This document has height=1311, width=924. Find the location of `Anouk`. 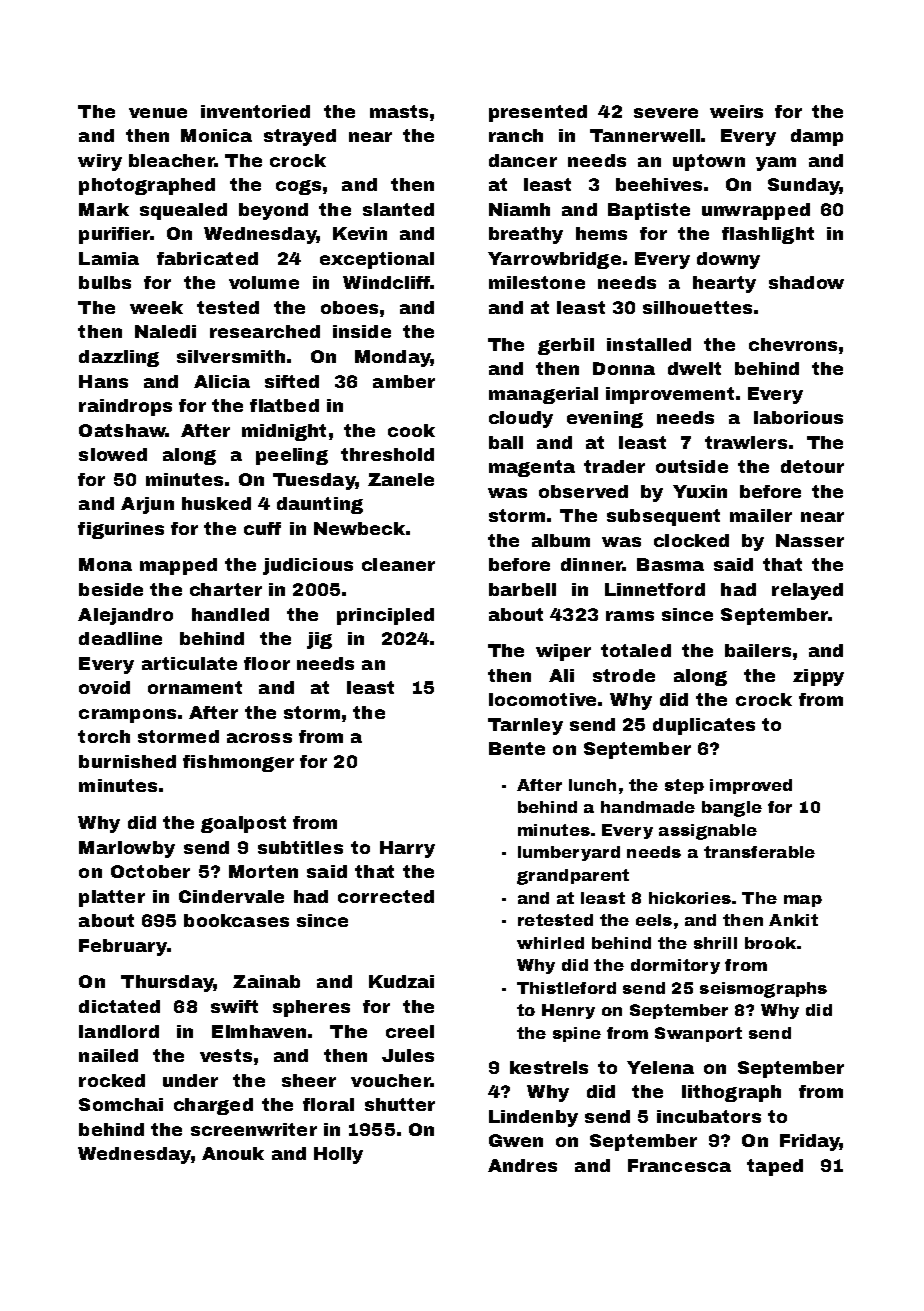

Anouk is located at coordinates (233, 1153).
